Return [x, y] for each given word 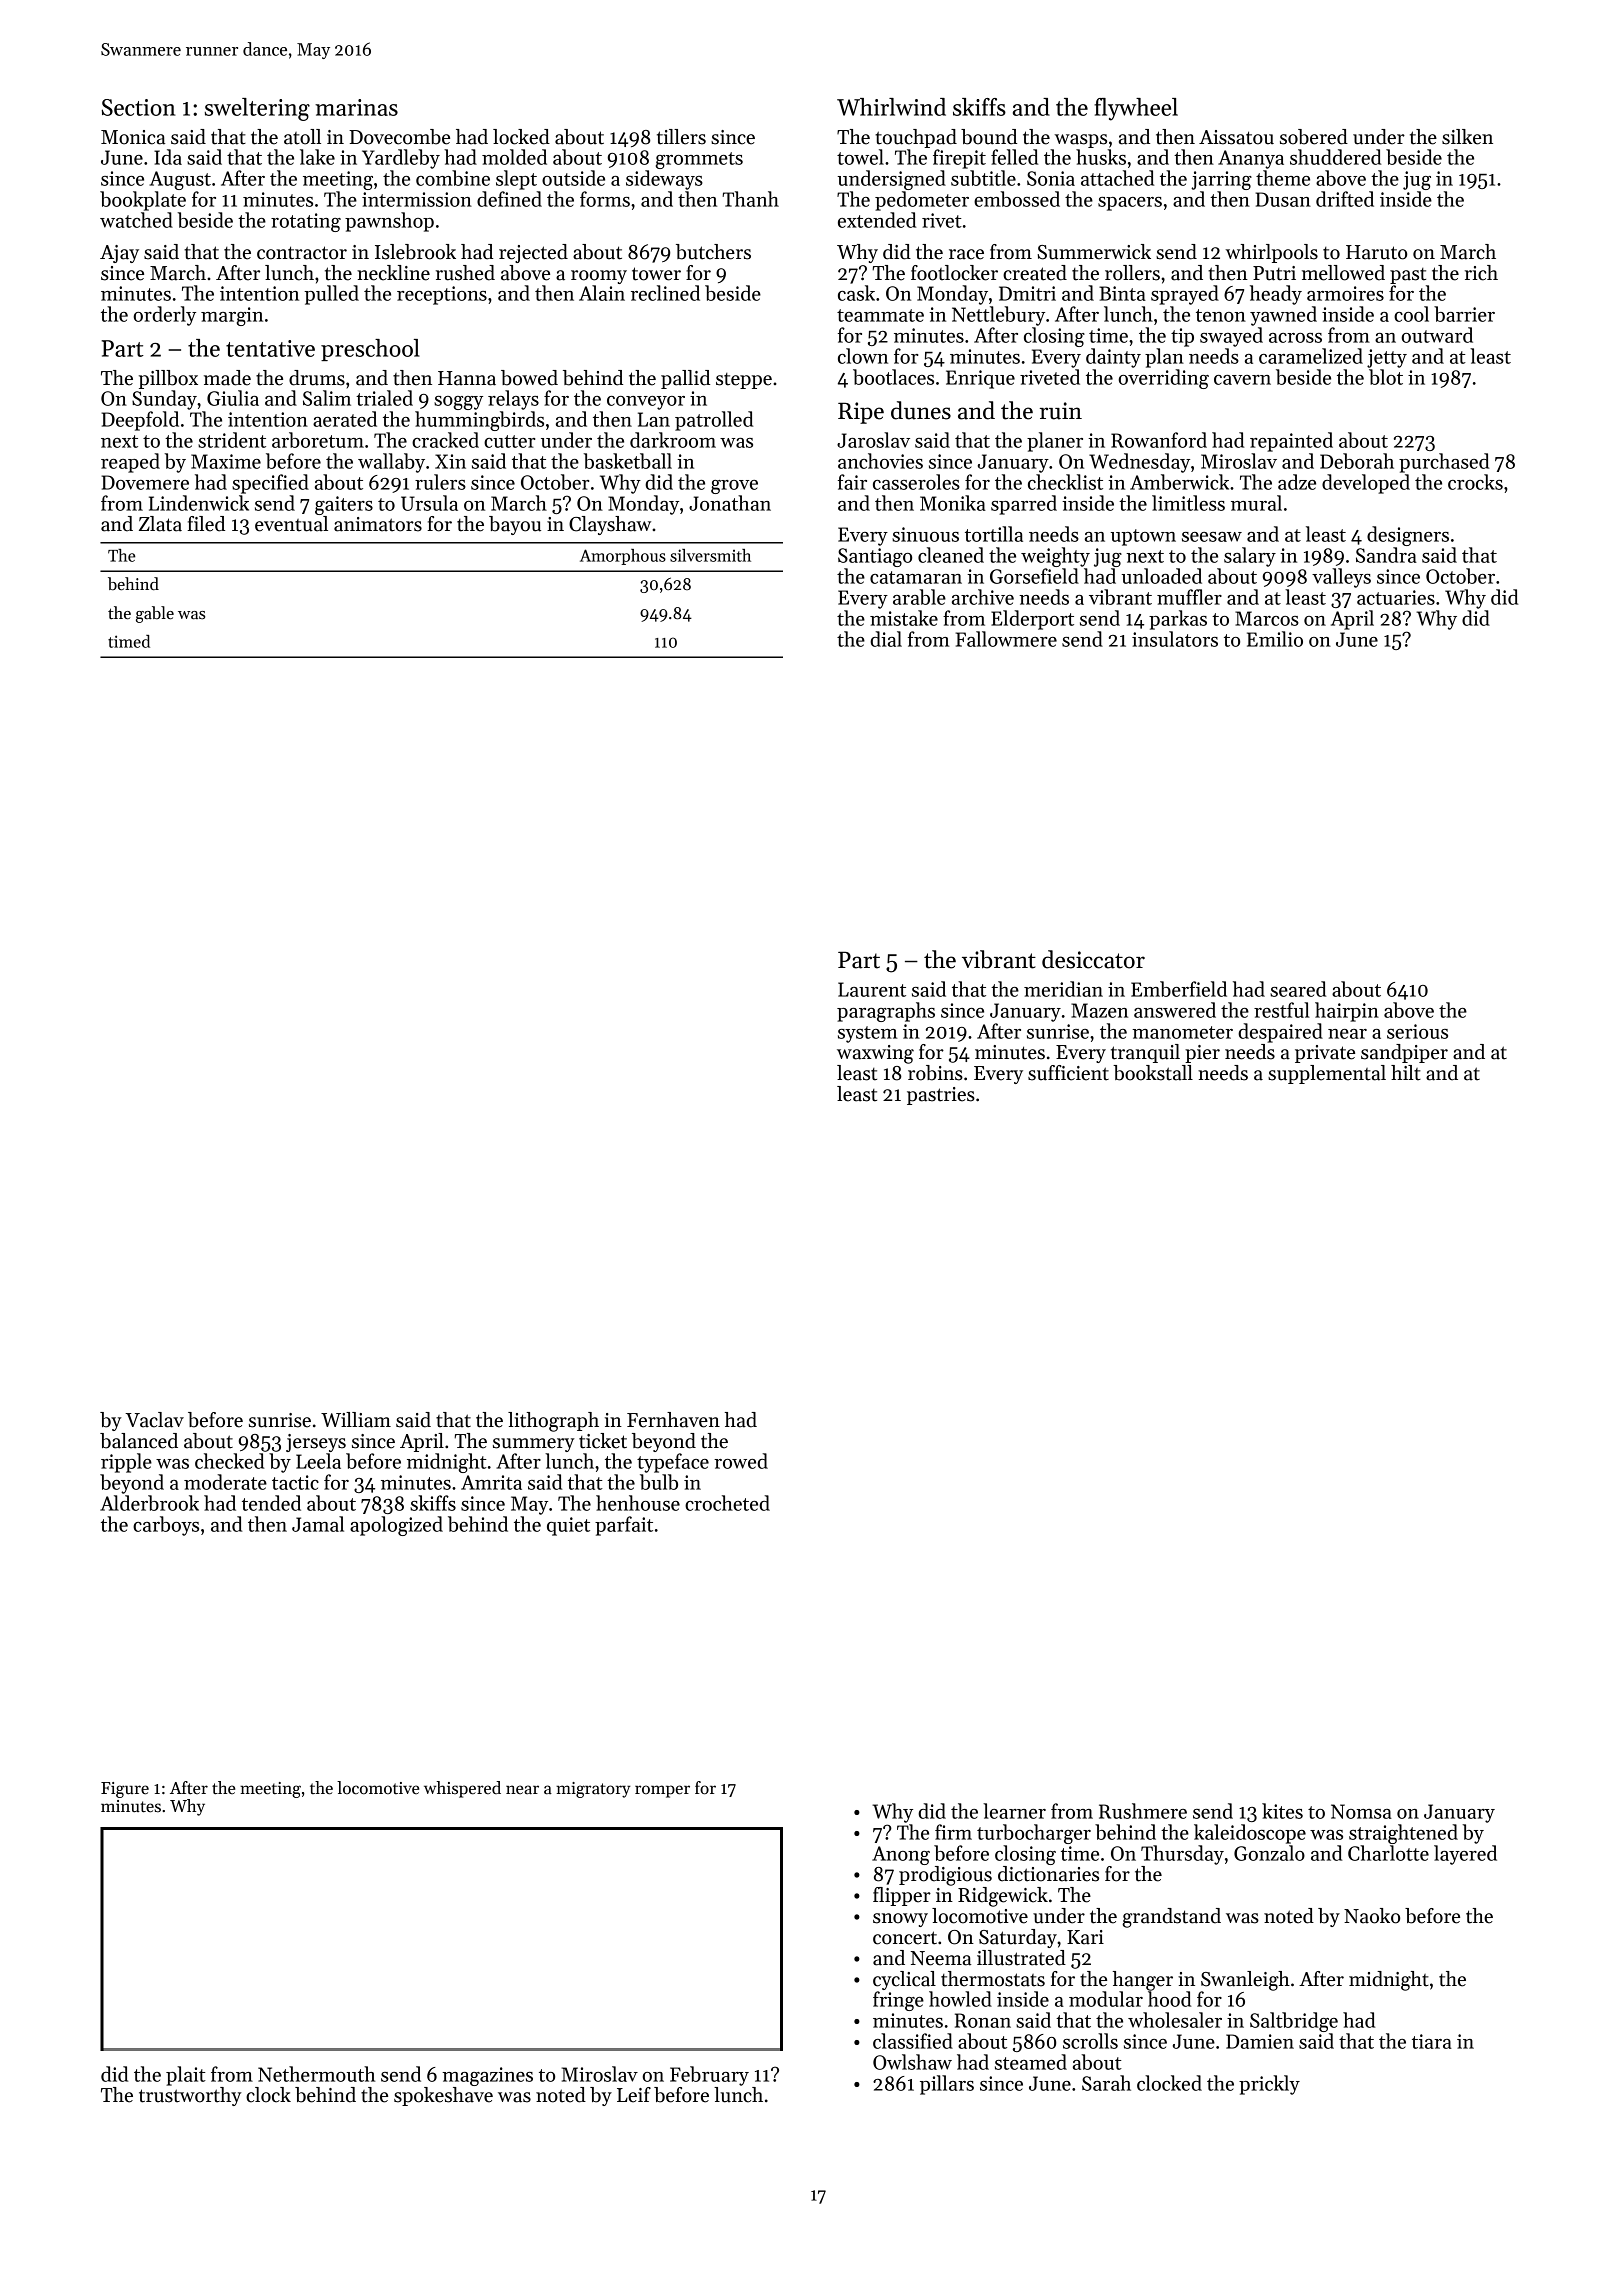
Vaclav [154, 1420]
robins [935, 1073]
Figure [125, 1790]
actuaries [1396, 597]
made [227, 378]
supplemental [1327, 1074]
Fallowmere [1006, 639]
